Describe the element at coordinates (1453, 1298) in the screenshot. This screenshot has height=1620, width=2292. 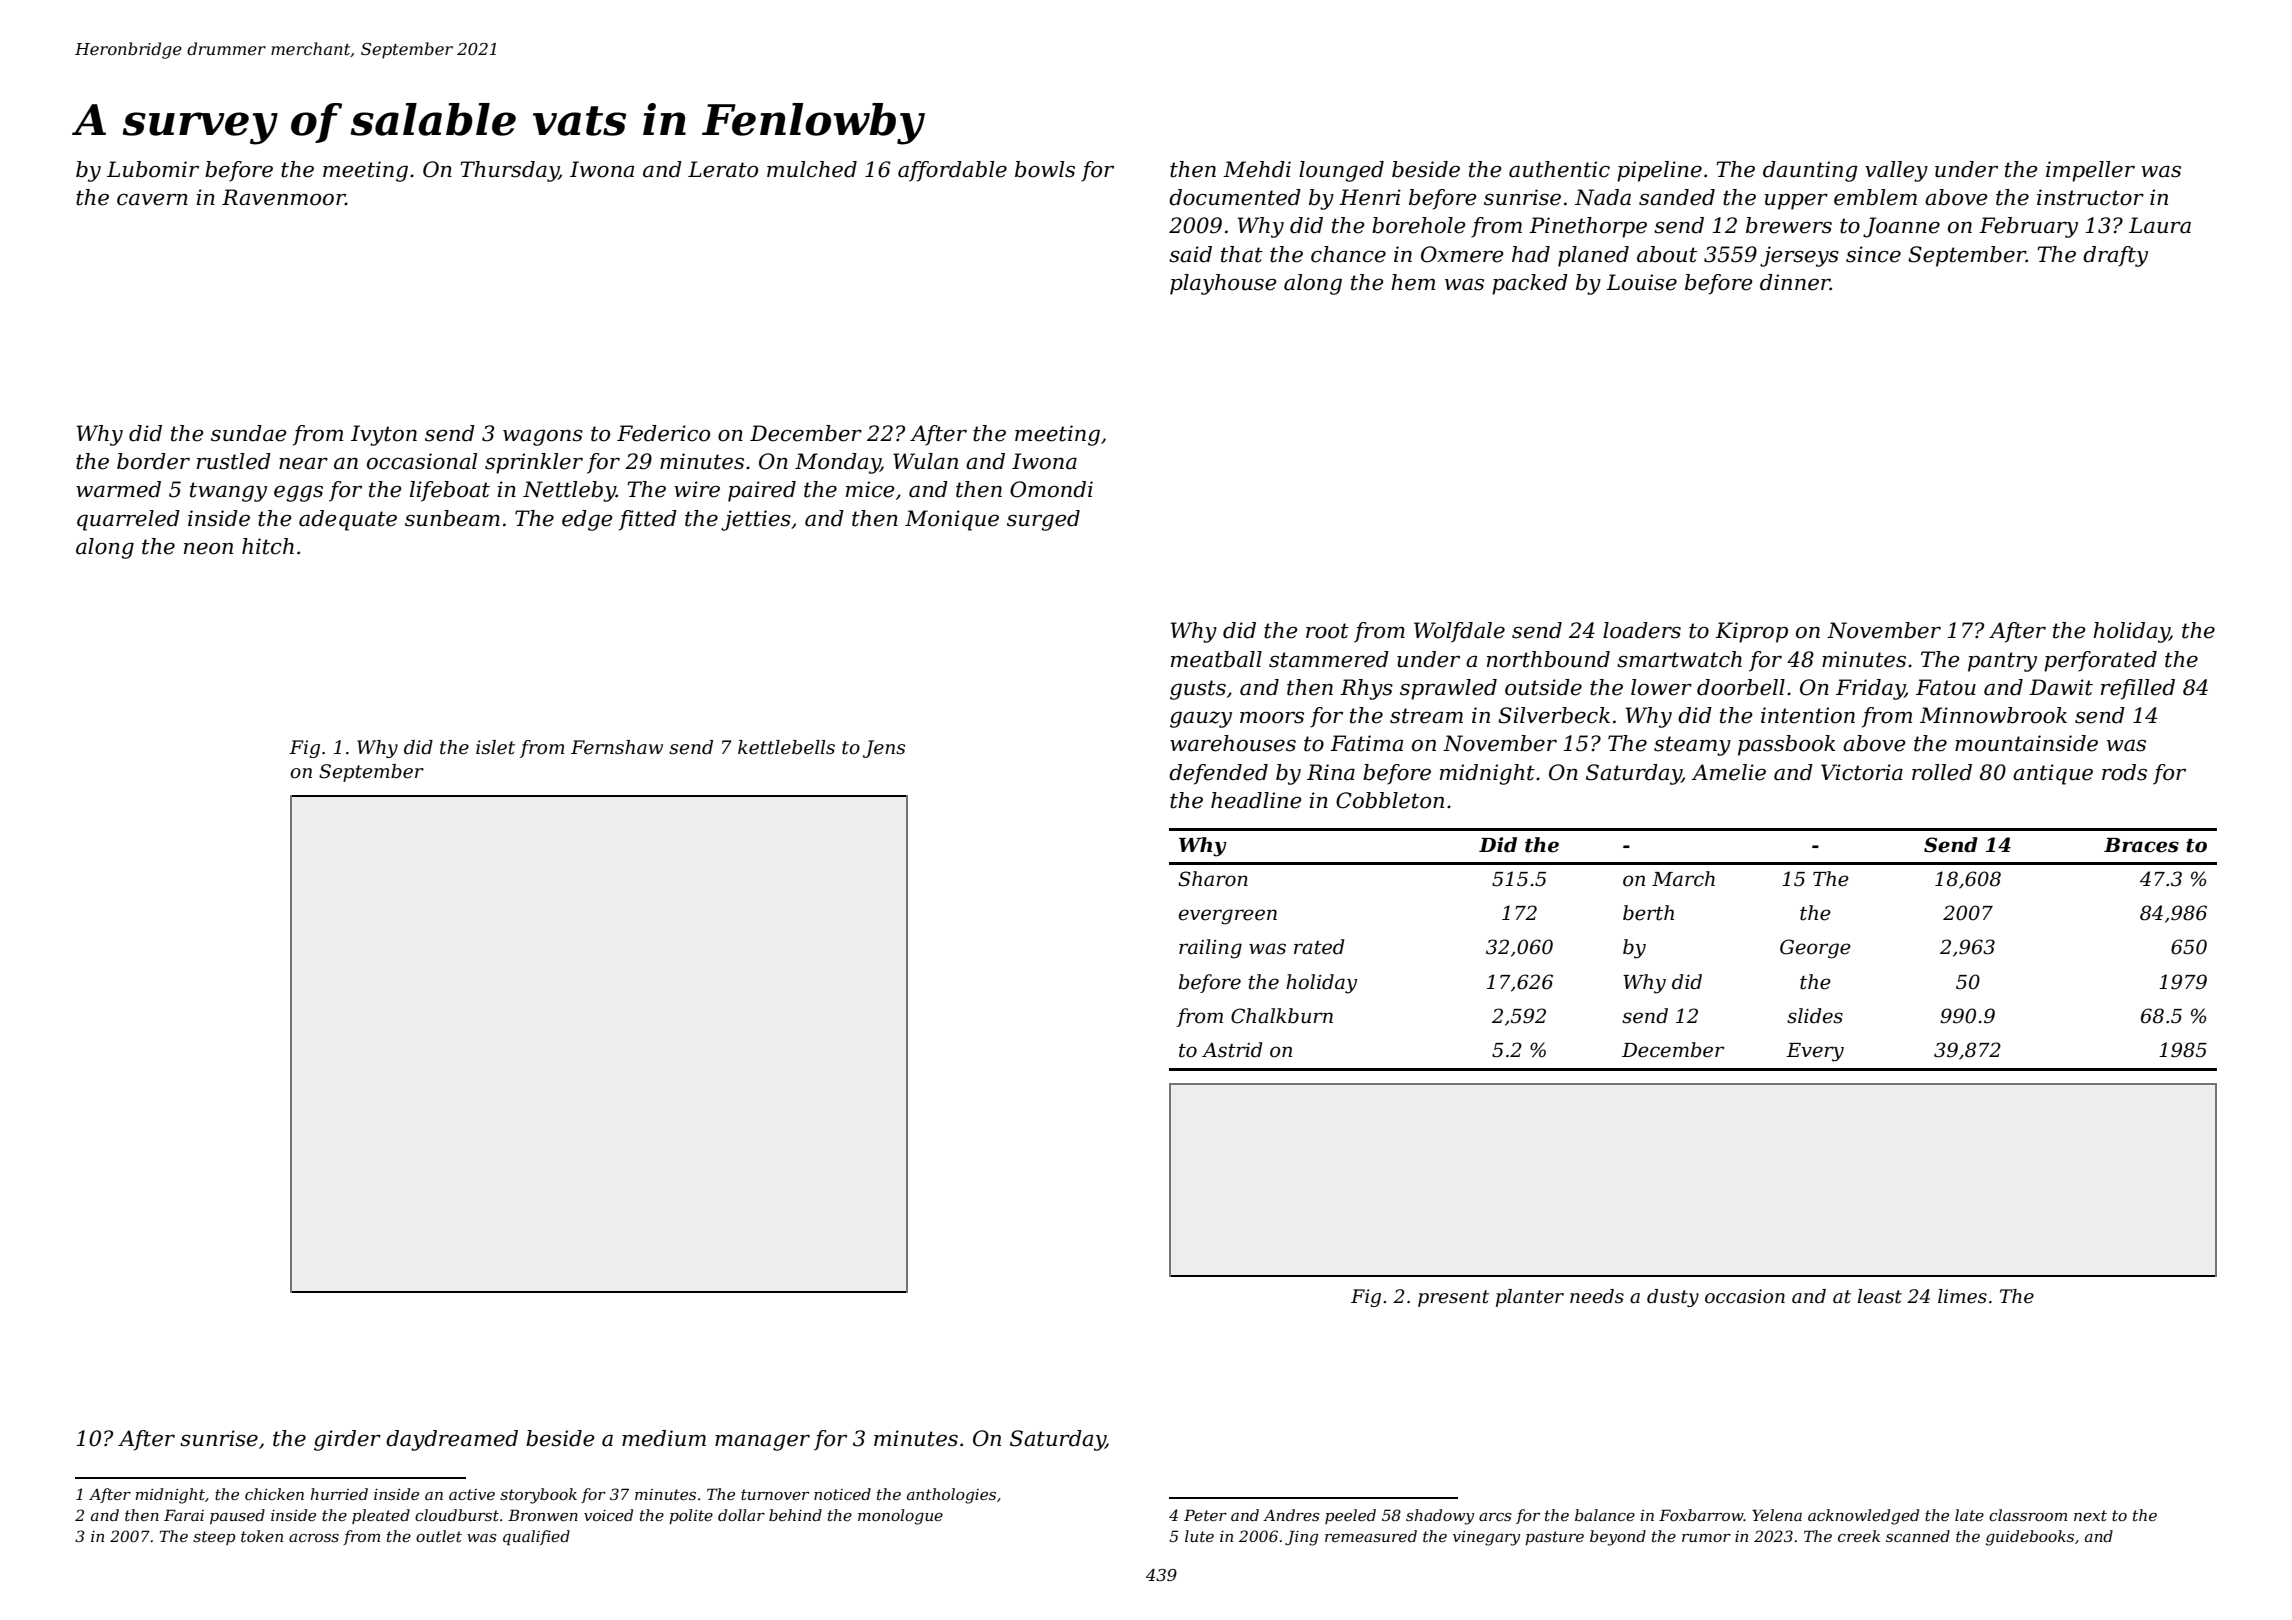
I see `present` at that location.
